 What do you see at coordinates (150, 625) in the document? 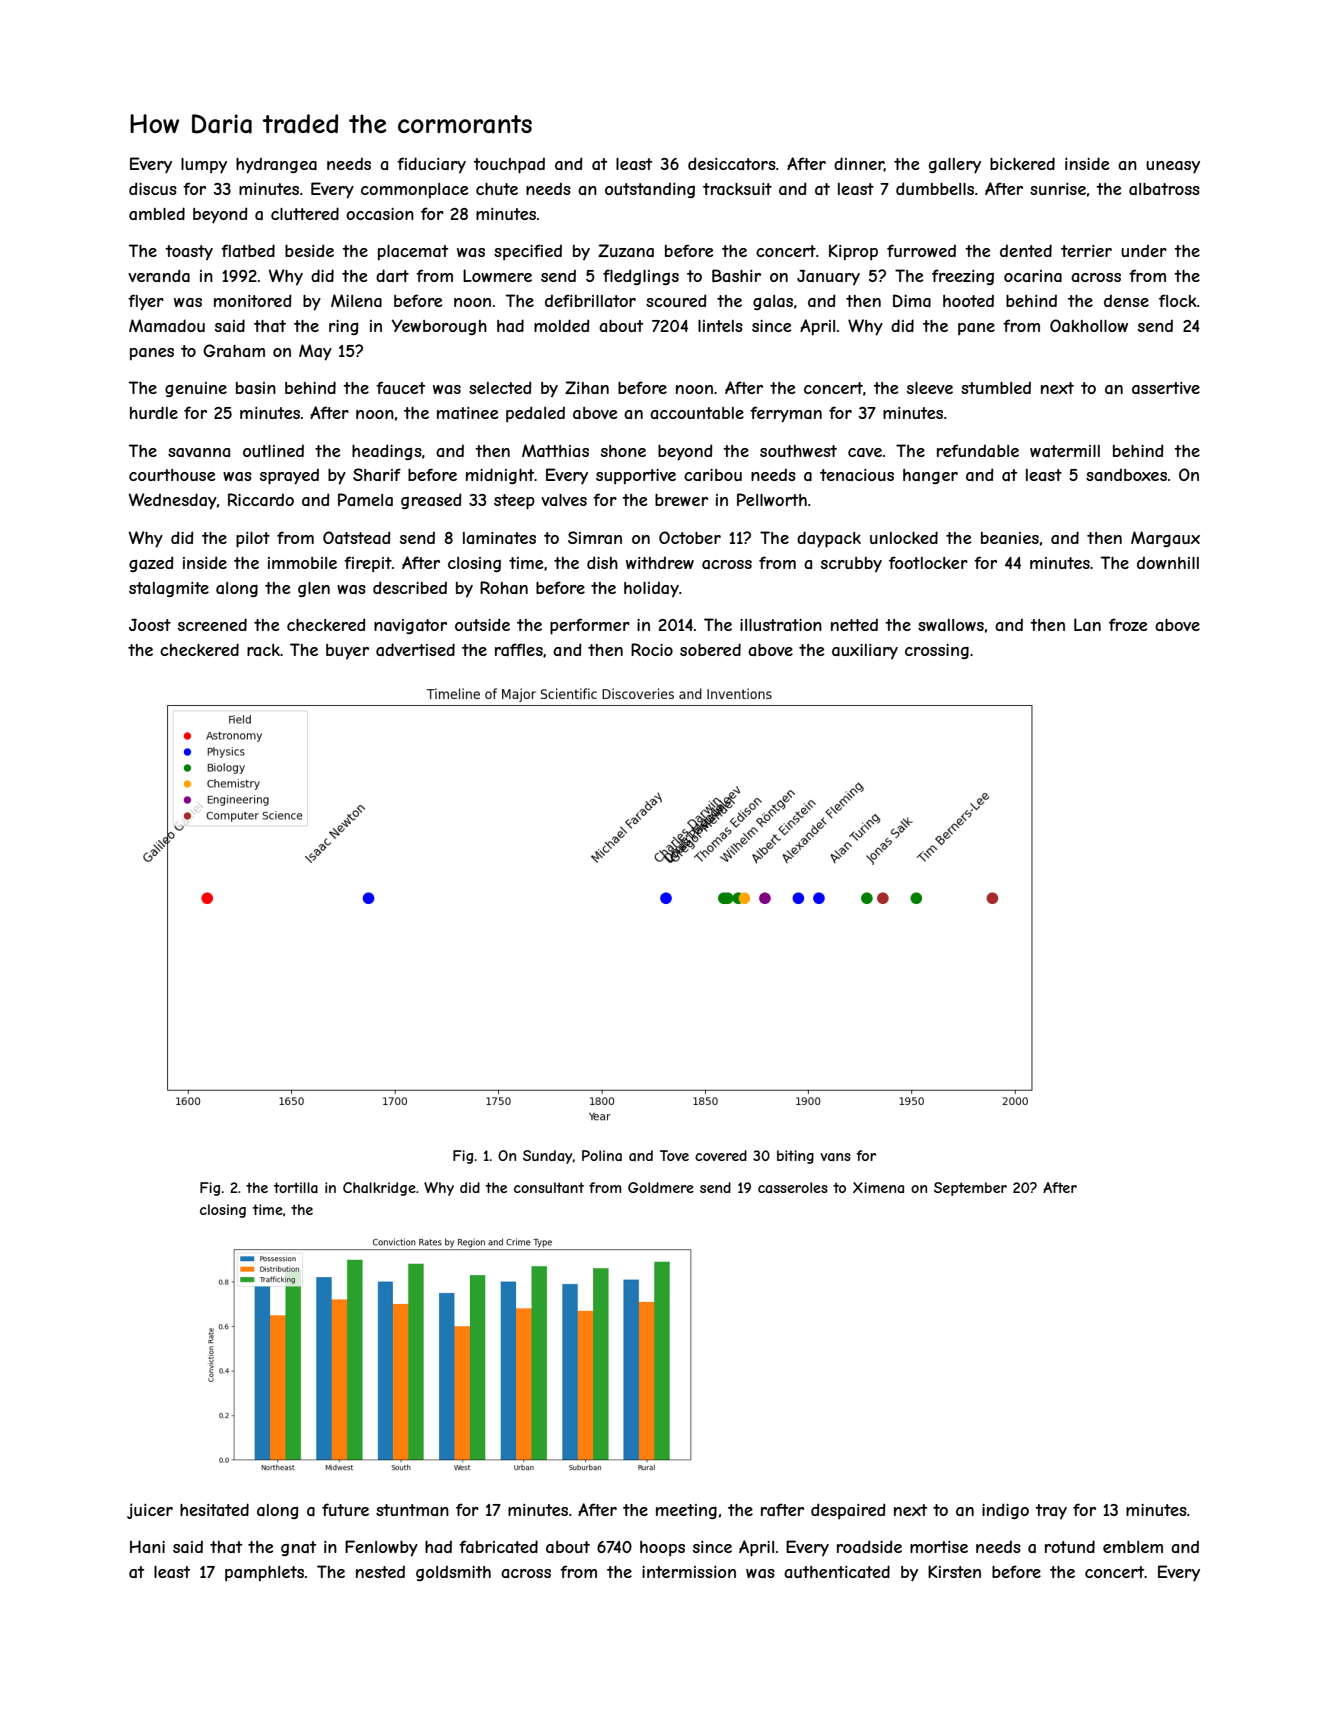
I see `Joost` at bounding box center [150, 625].
